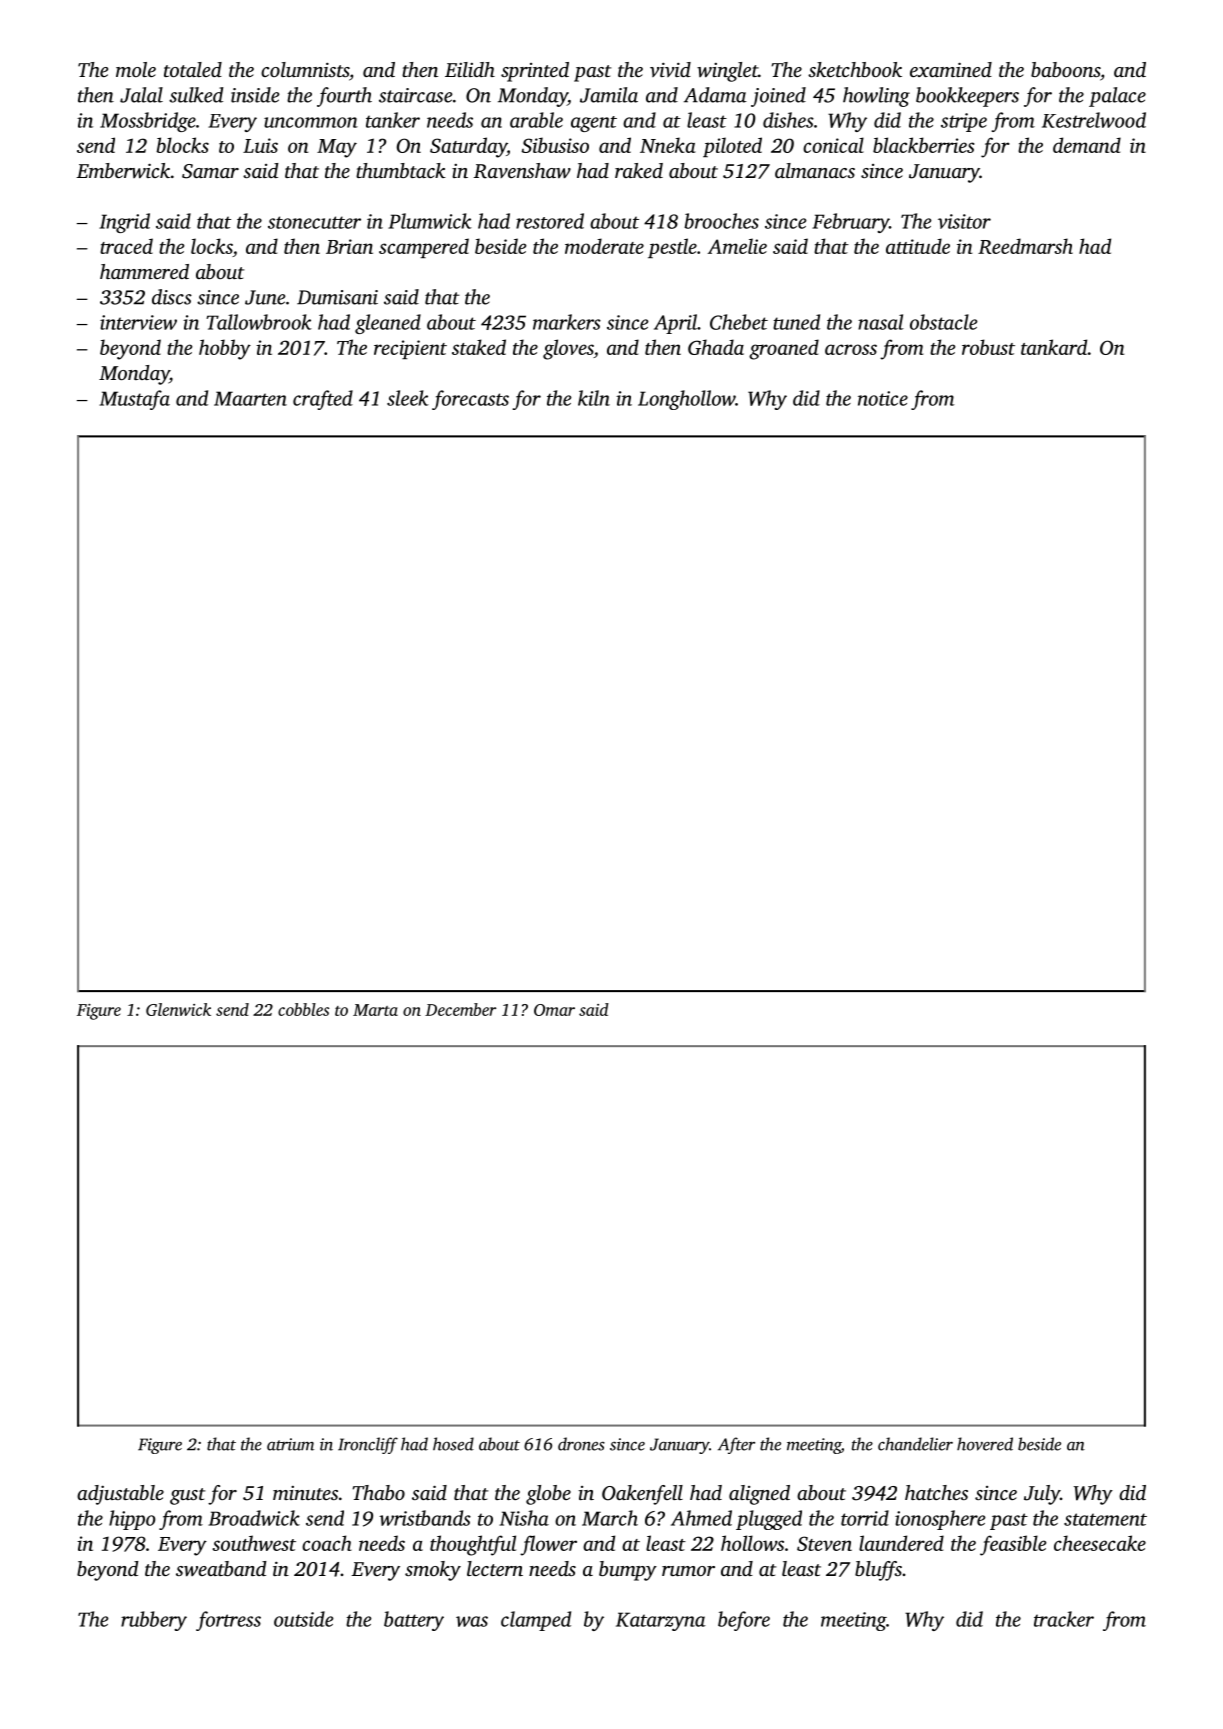  I want to click on conical, so click(833, 145).
